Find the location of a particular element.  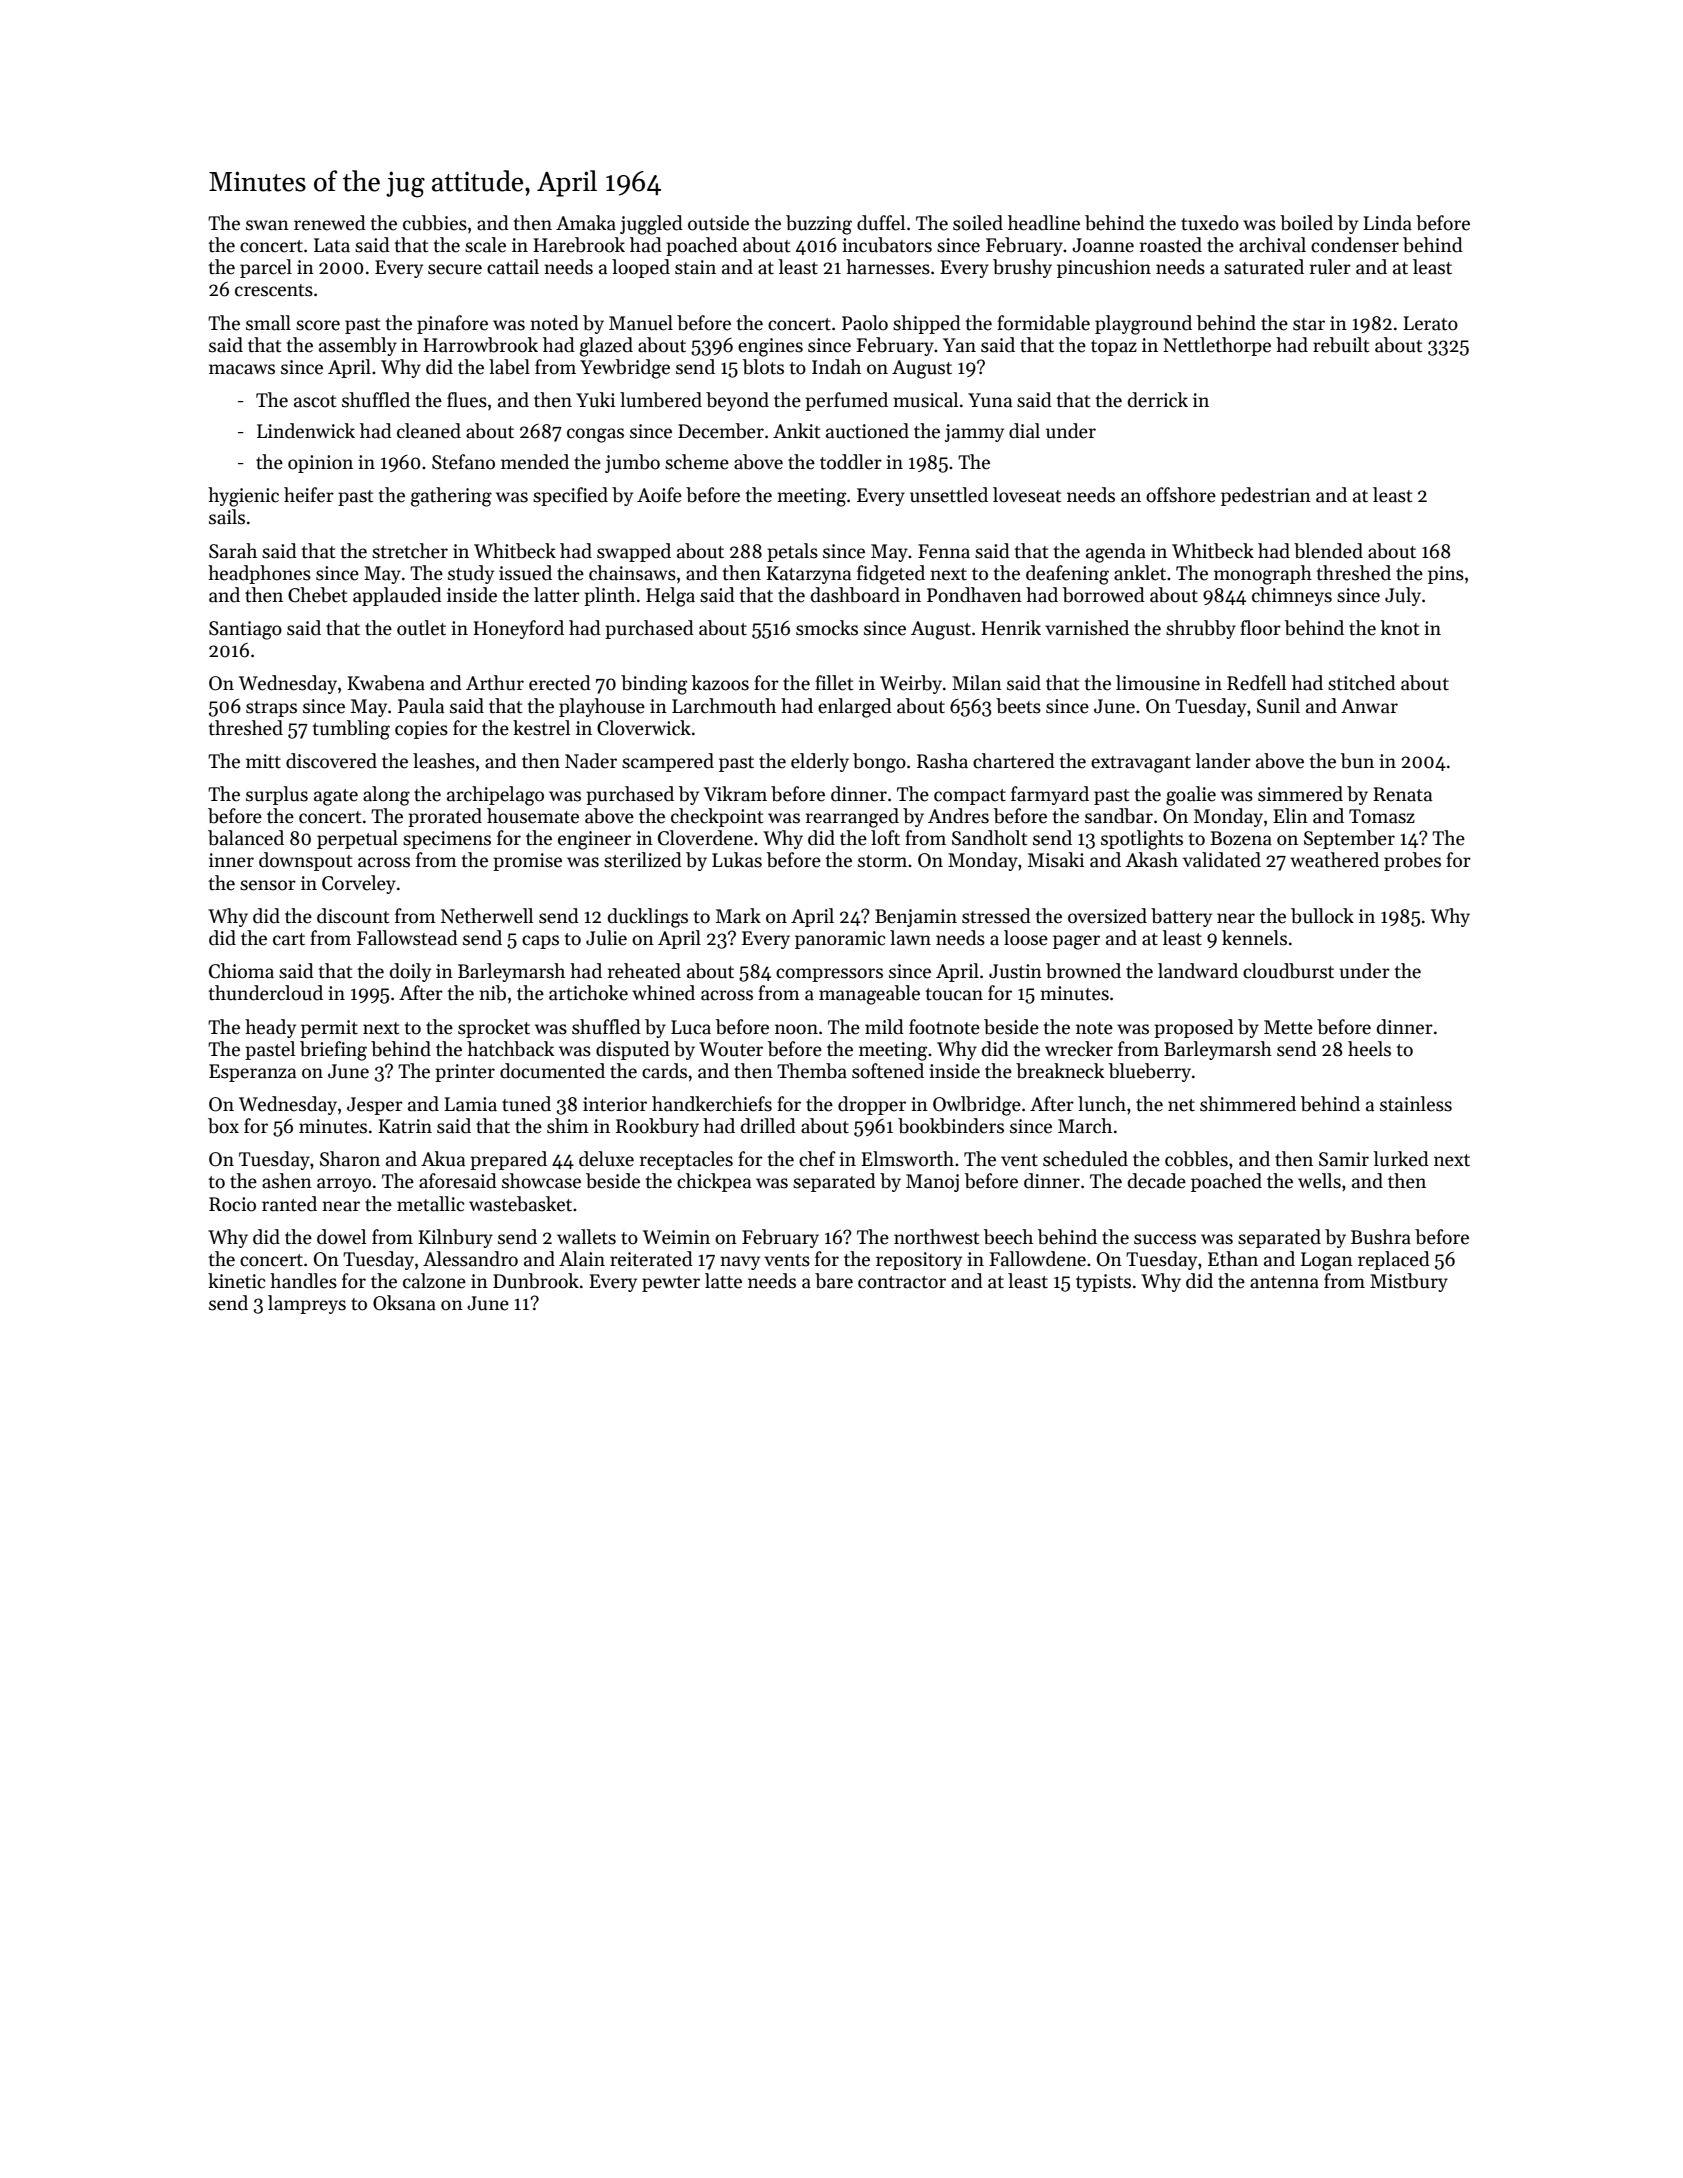

Mistbury is located at coordinates (1409, 1282).
